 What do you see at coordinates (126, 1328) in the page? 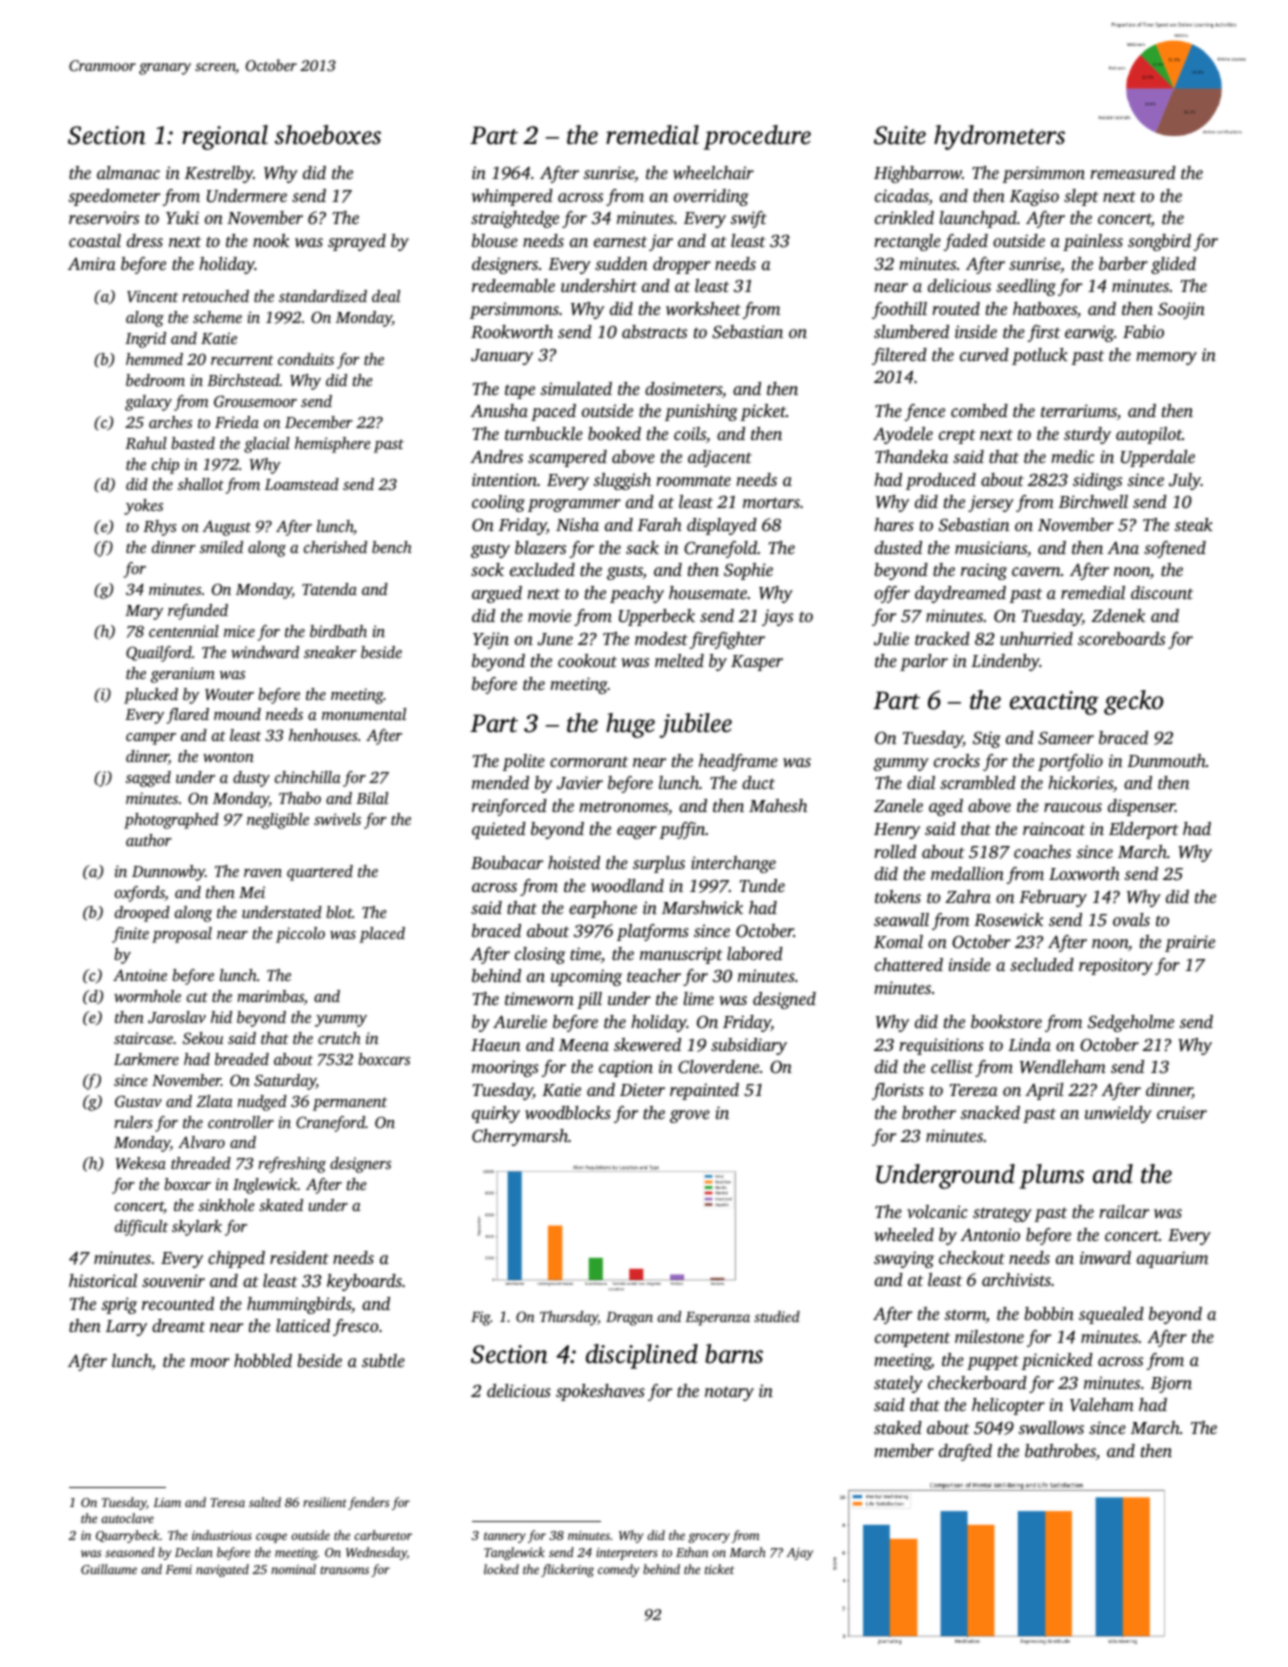
I see `Larry` at bounding box center [126, 1328].
